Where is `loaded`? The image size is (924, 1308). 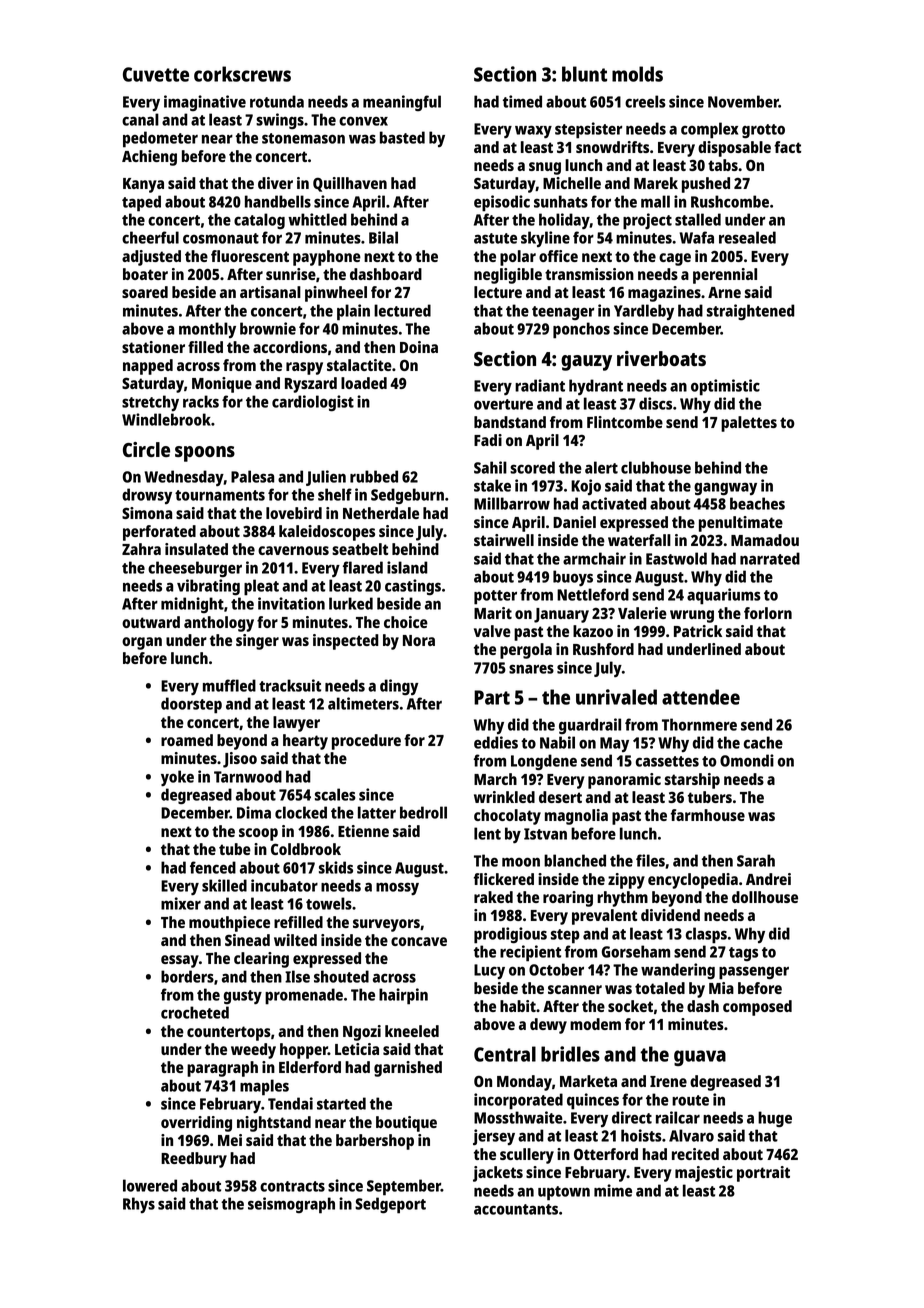 loaded is located at coordinates (364, 383).
